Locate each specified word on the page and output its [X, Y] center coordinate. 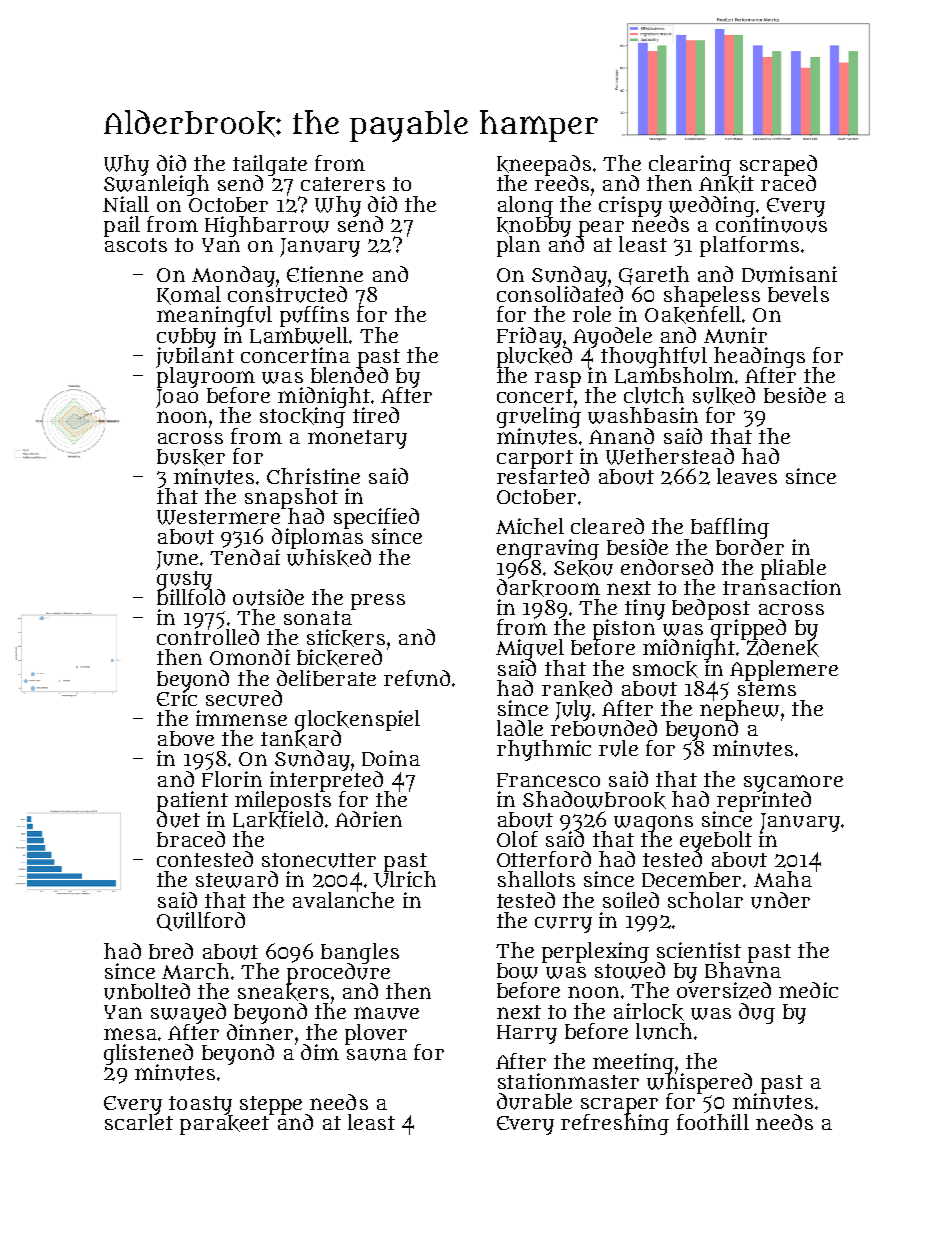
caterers [343, 184]
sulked [724, 396]
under [780, 900]
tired [376, 415]
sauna [377, 1054]
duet [178, 819]
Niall [126, 204]
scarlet [139, 1122]
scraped [778, 165]
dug [757, 1013]
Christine [313, 476]
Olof [517, 839]
